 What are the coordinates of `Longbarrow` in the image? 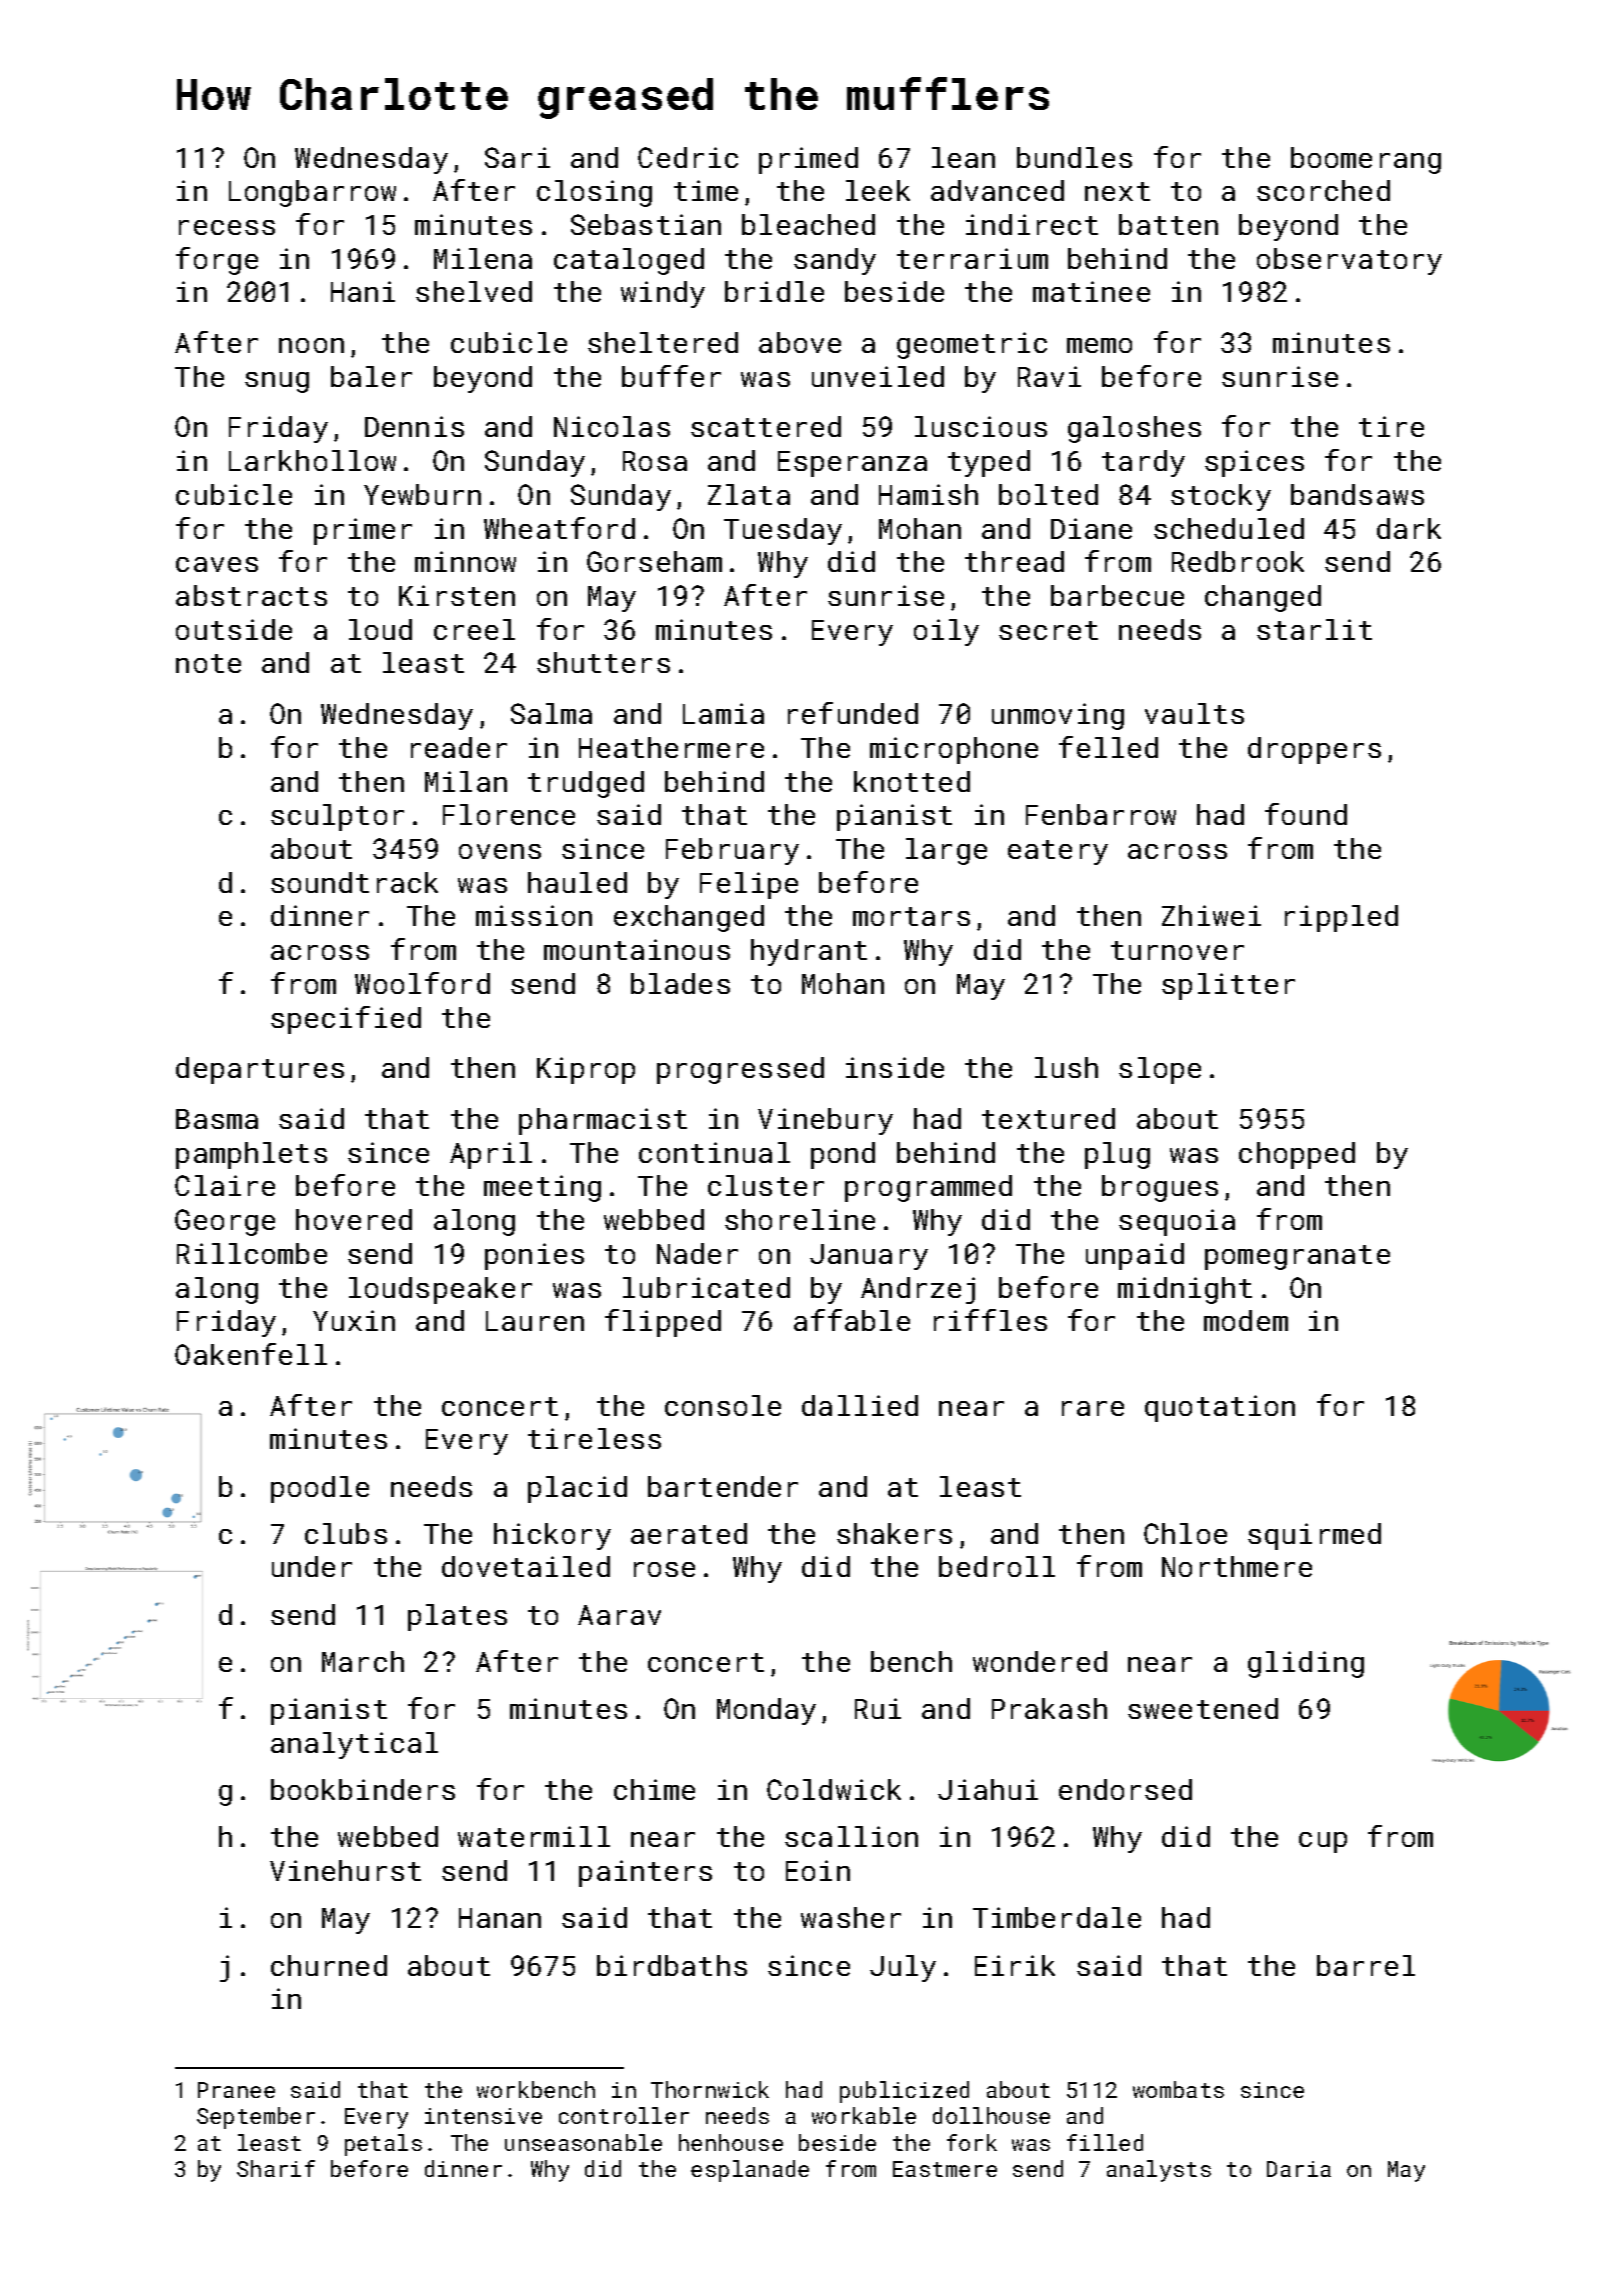 It's located at (312, 193).
